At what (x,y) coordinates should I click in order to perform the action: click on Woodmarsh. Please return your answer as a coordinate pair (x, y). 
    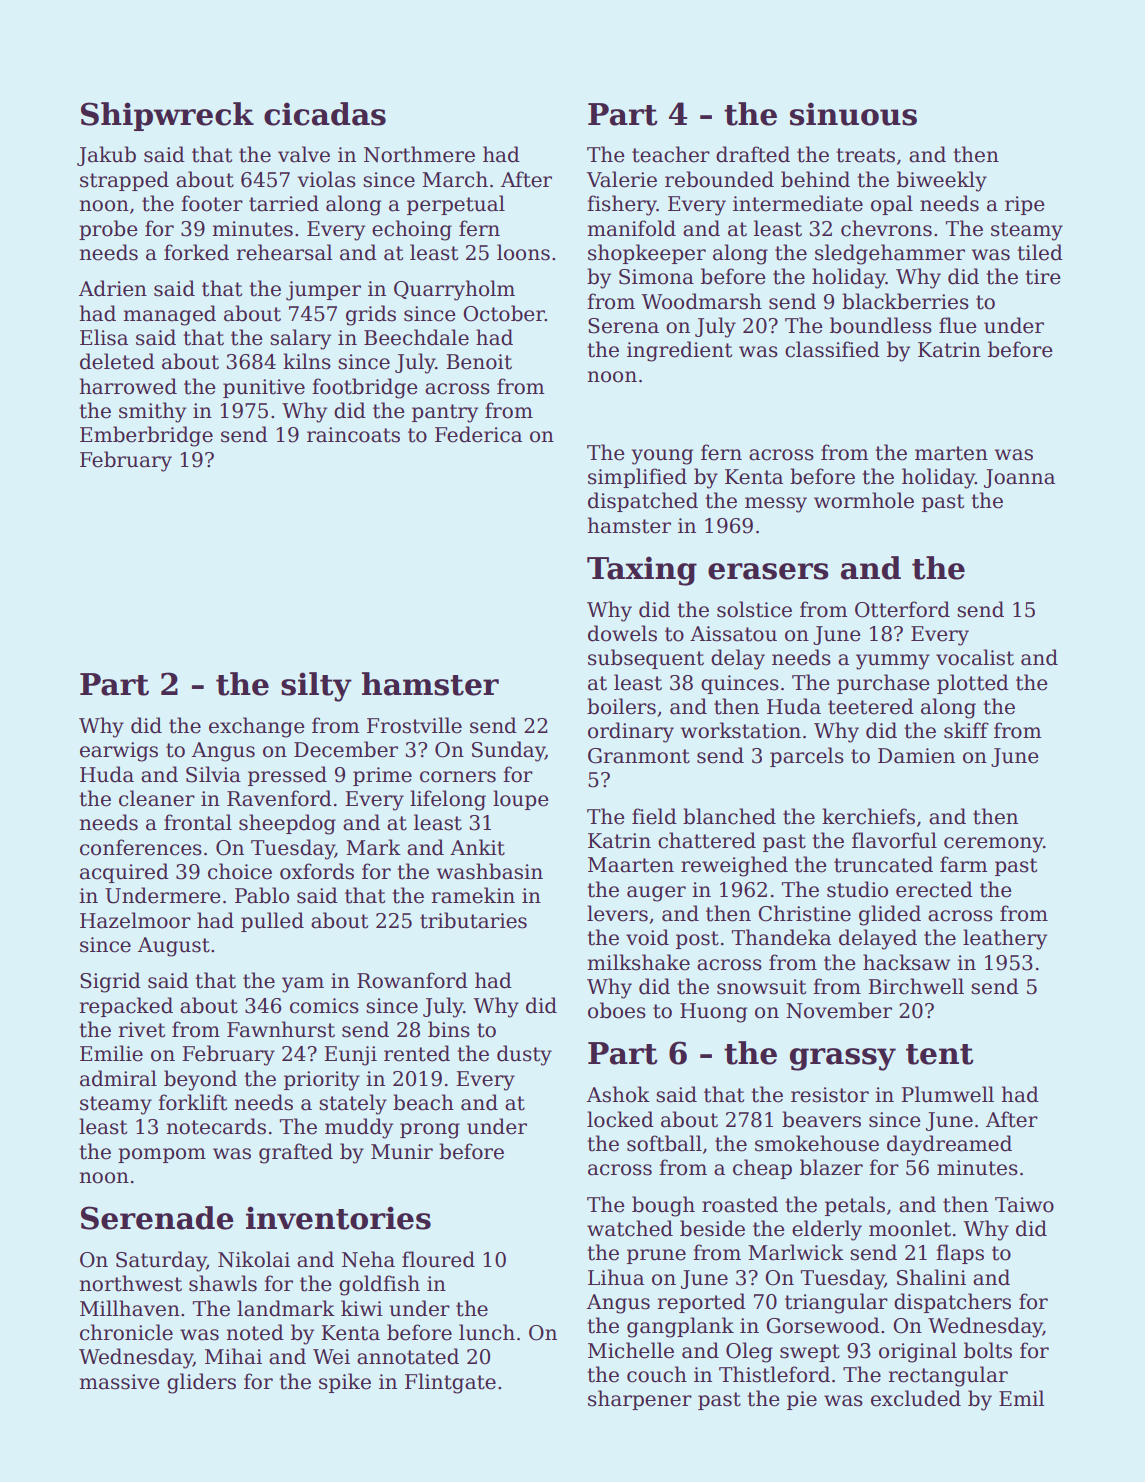
    Looking at the image, I should click on (701, 301).
